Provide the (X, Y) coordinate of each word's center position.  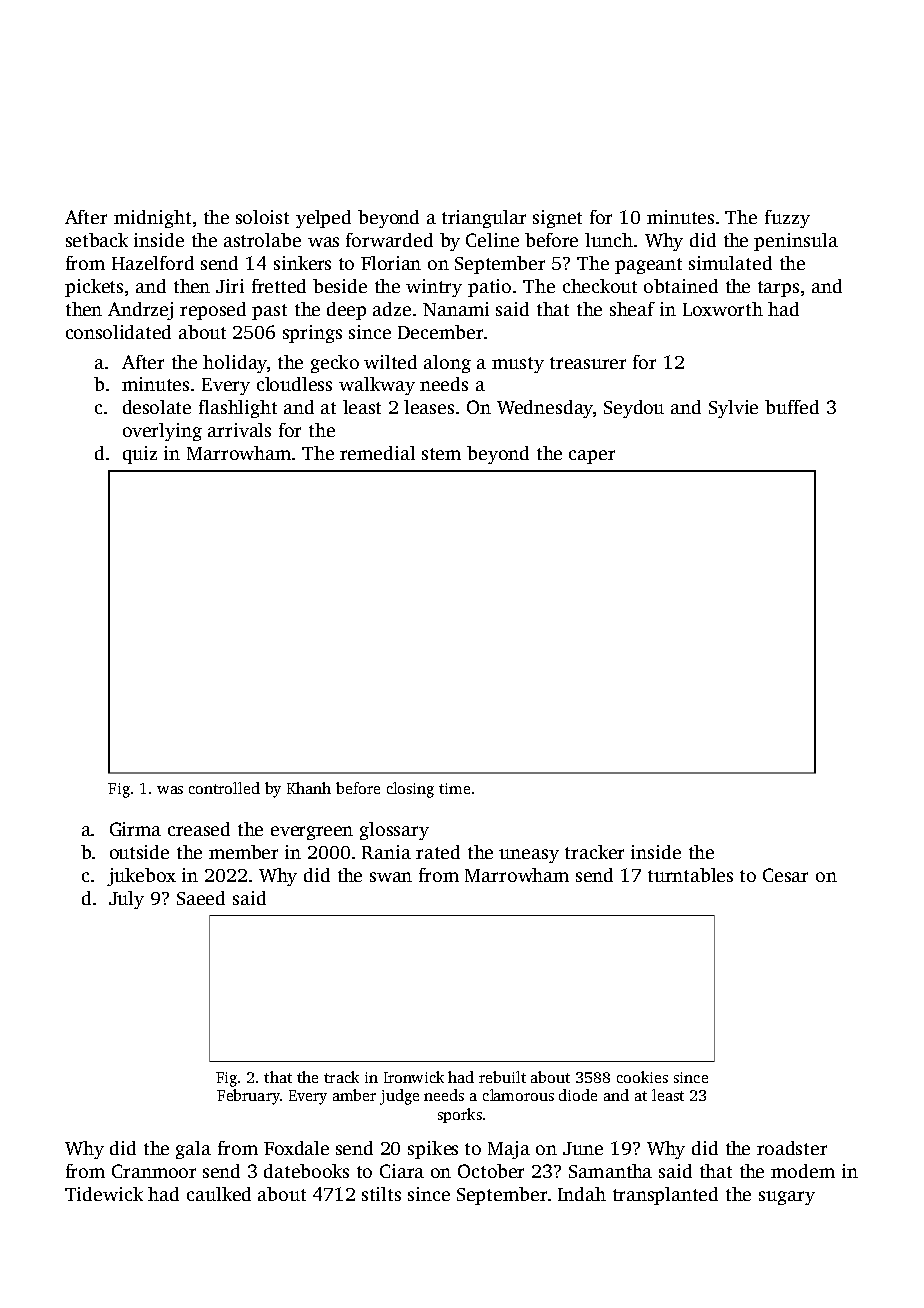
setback (97, 240)
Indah (582, 1194)
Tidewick (104, 1194)
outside (139, 852)
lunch (609, 240)
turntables (690, 875)
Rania (386, 852)
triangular (484, 219)
